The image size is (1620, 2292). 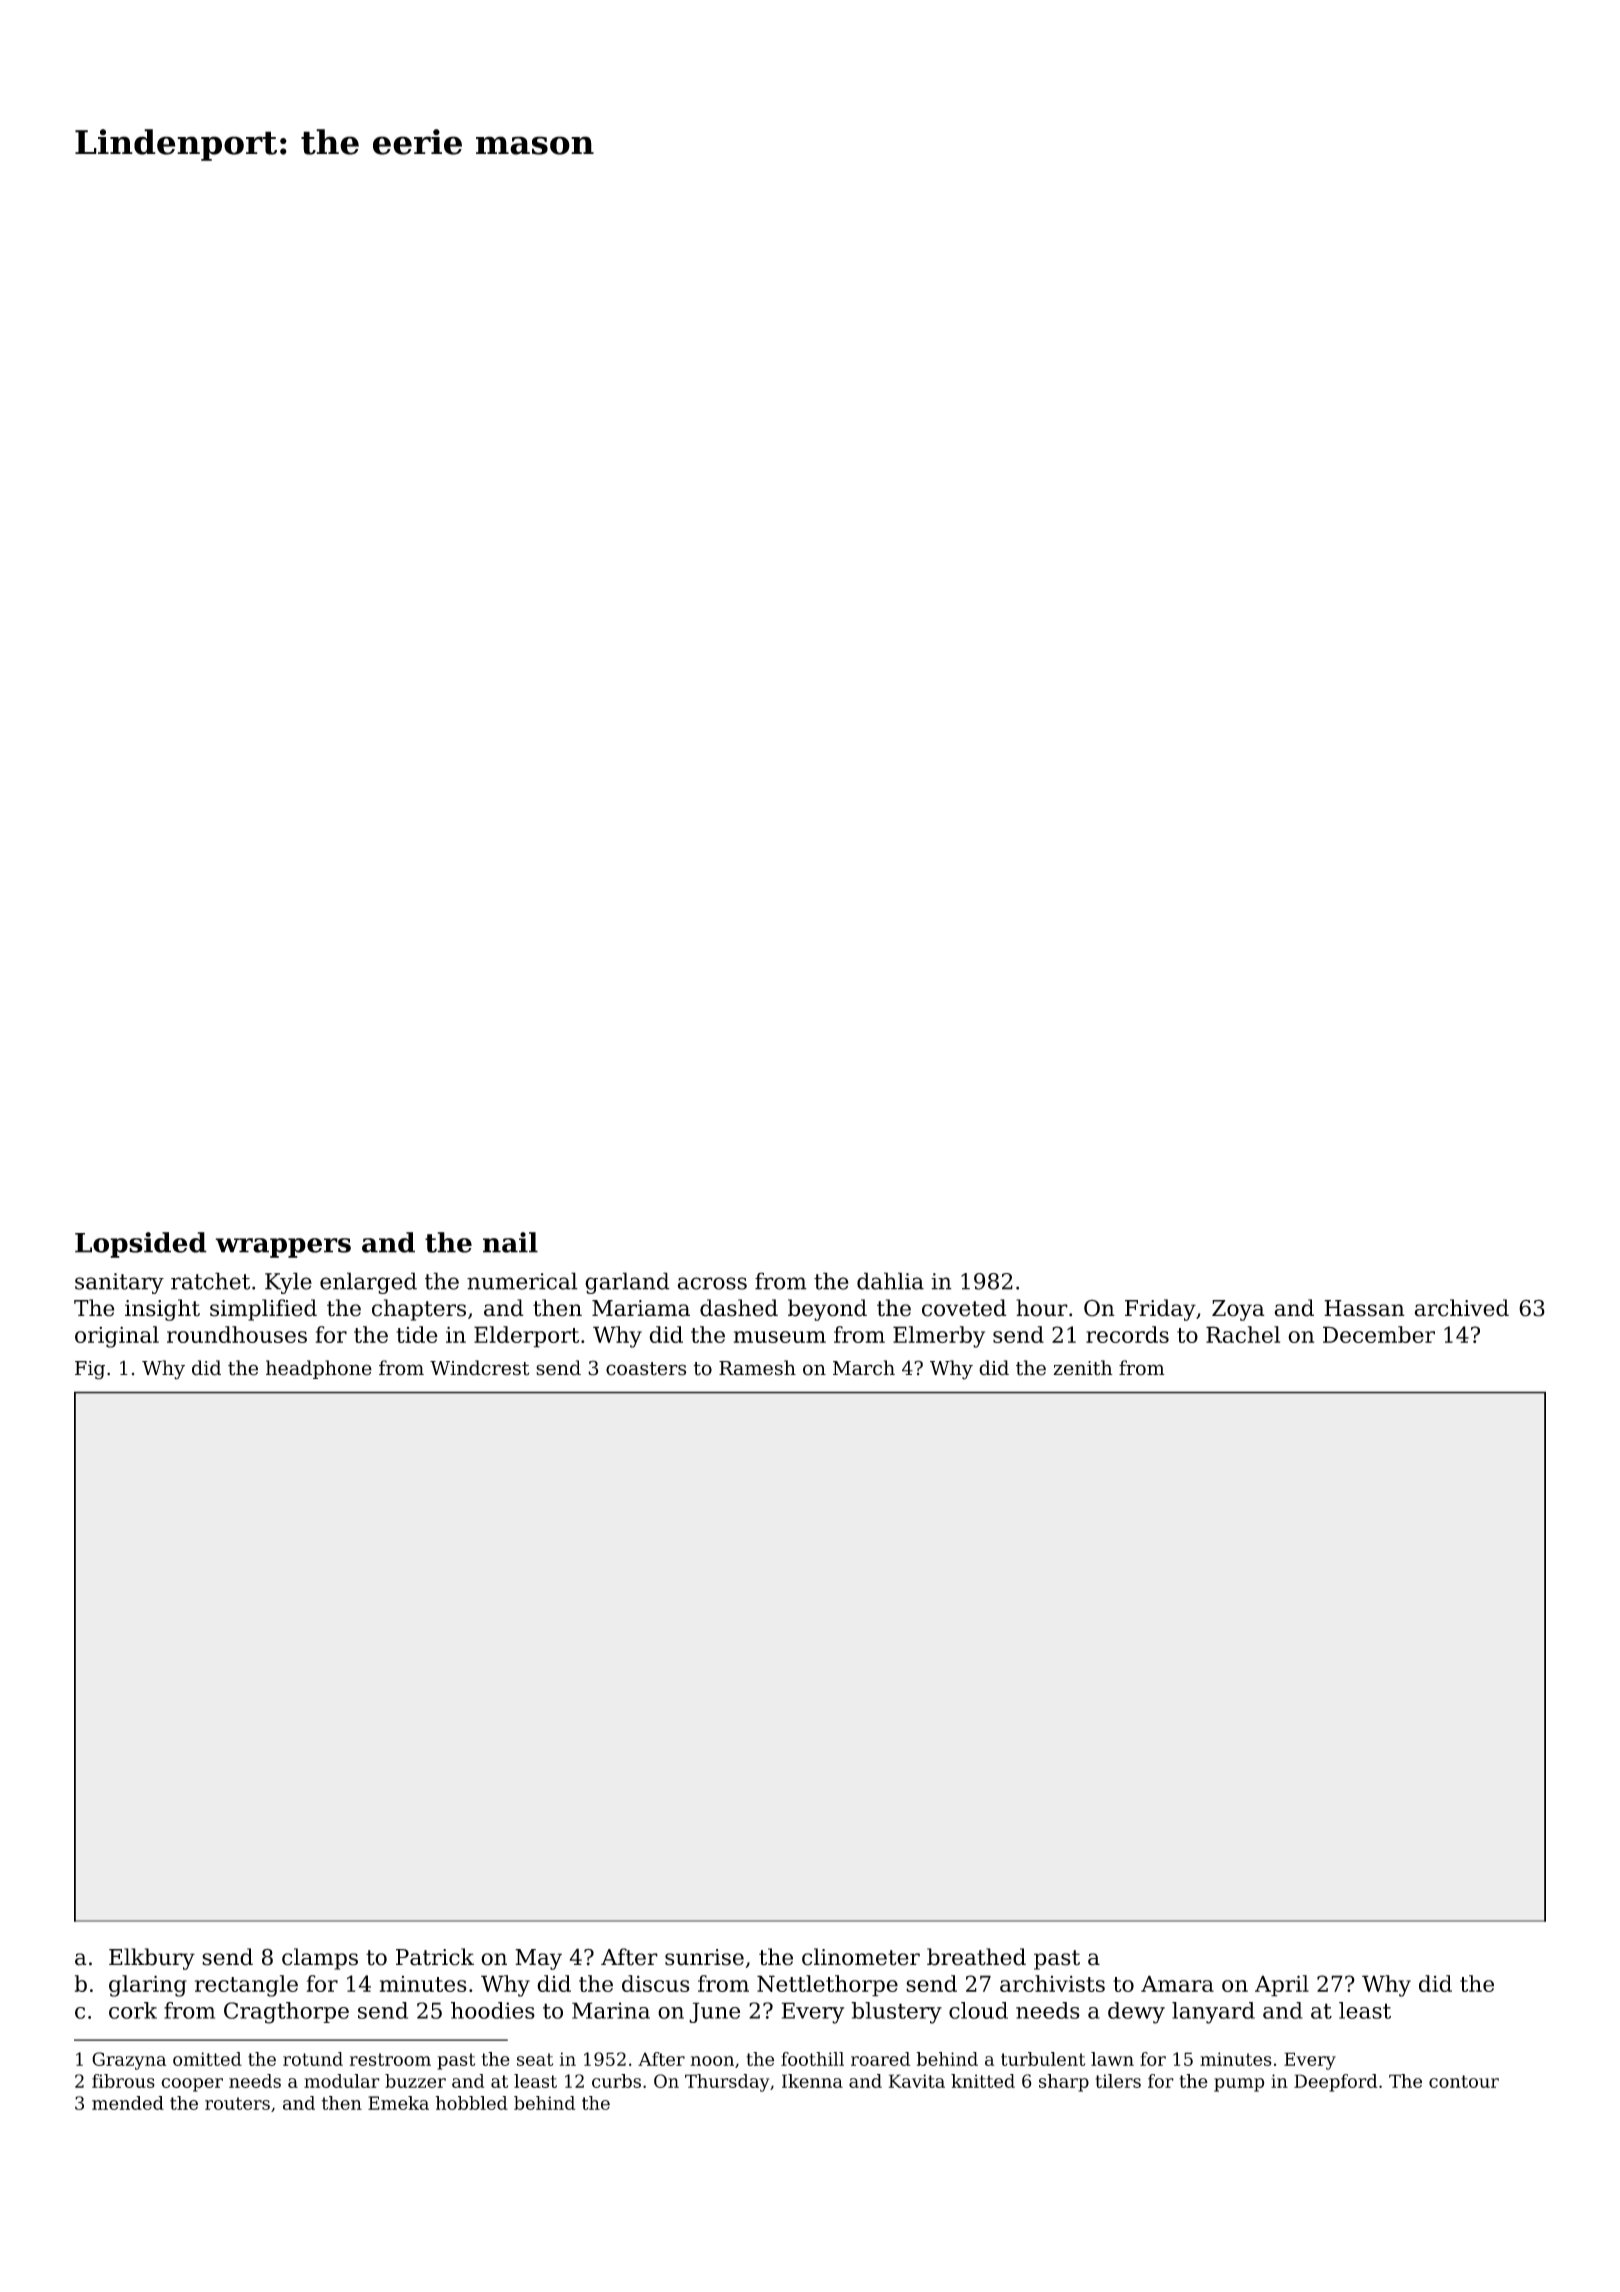 I want to click on wrappers, so click(x=283, y=1248).
